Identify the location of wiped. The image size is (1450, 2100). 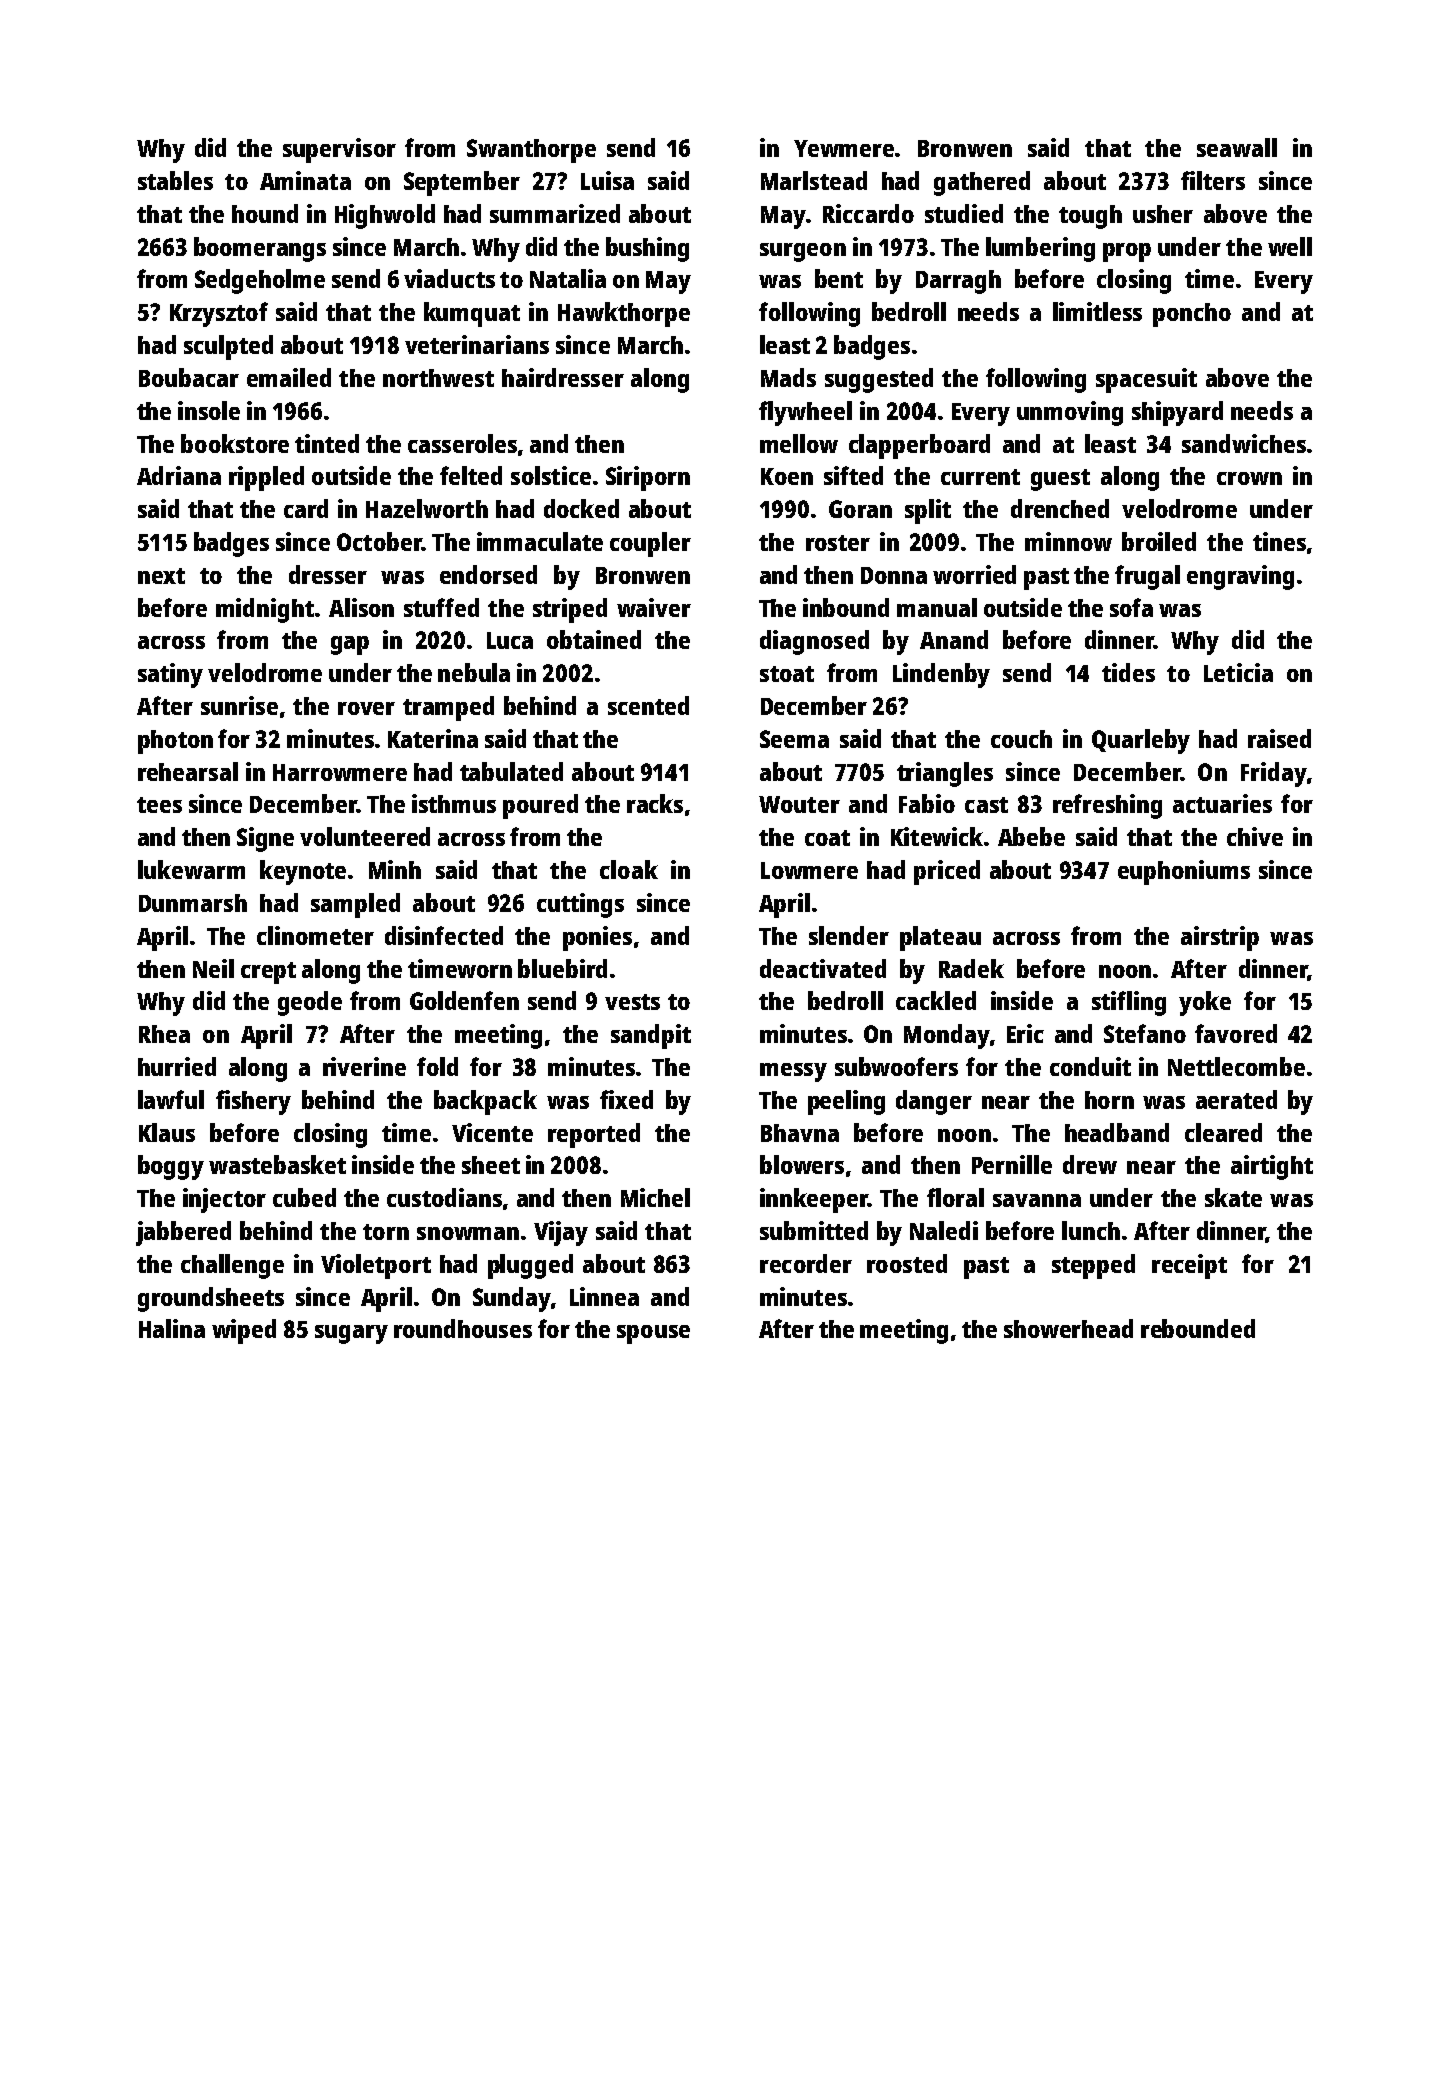
(244, 1331).
